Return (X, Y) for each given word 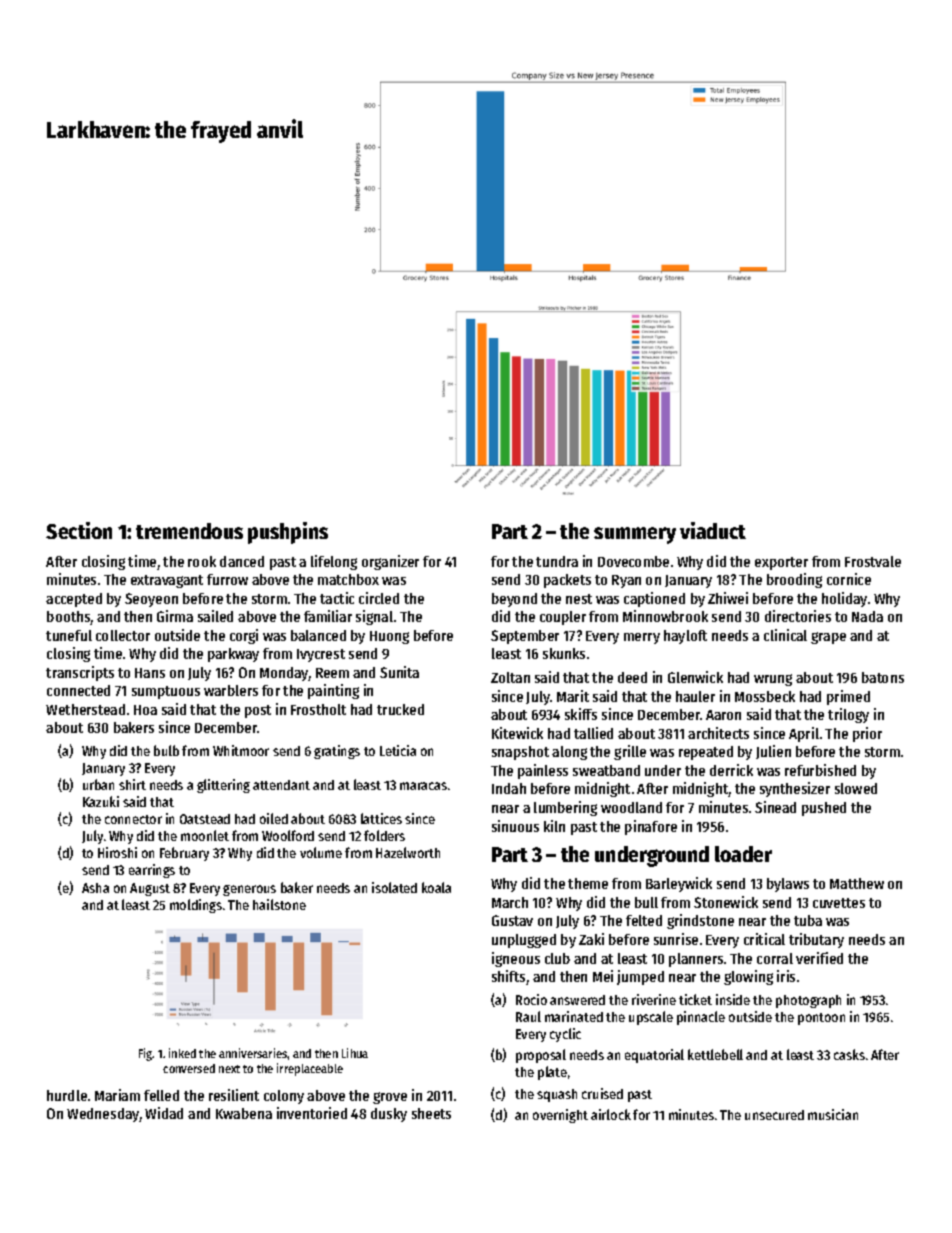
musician (833, 1114)
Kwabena (244, 1113)
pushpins (288, 533)
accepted (74, 600)
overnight (560, 1116)
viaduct (713, 530)
